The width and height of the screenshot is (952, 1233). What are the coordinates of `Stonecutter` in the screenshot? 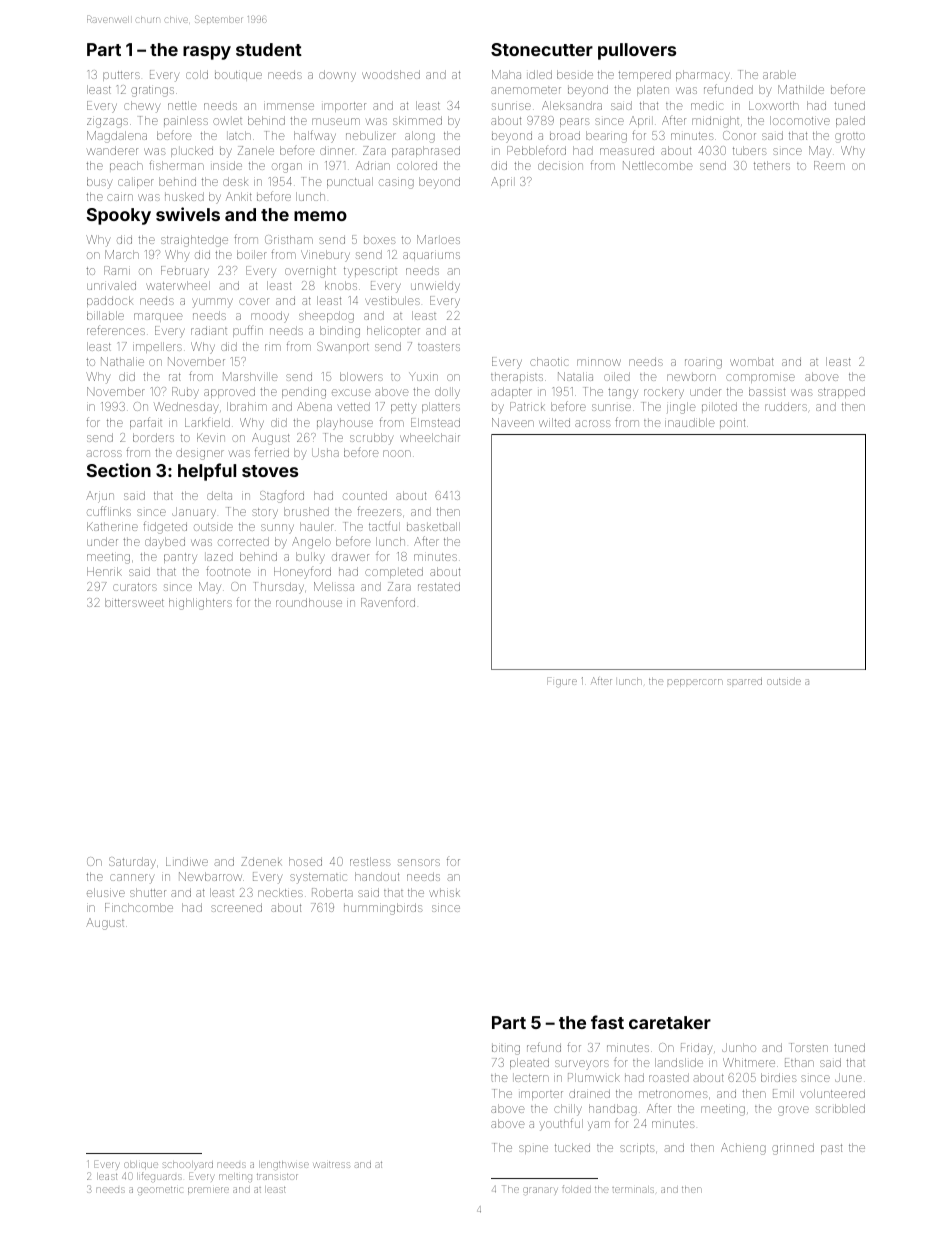 It's located at (542, 49).
